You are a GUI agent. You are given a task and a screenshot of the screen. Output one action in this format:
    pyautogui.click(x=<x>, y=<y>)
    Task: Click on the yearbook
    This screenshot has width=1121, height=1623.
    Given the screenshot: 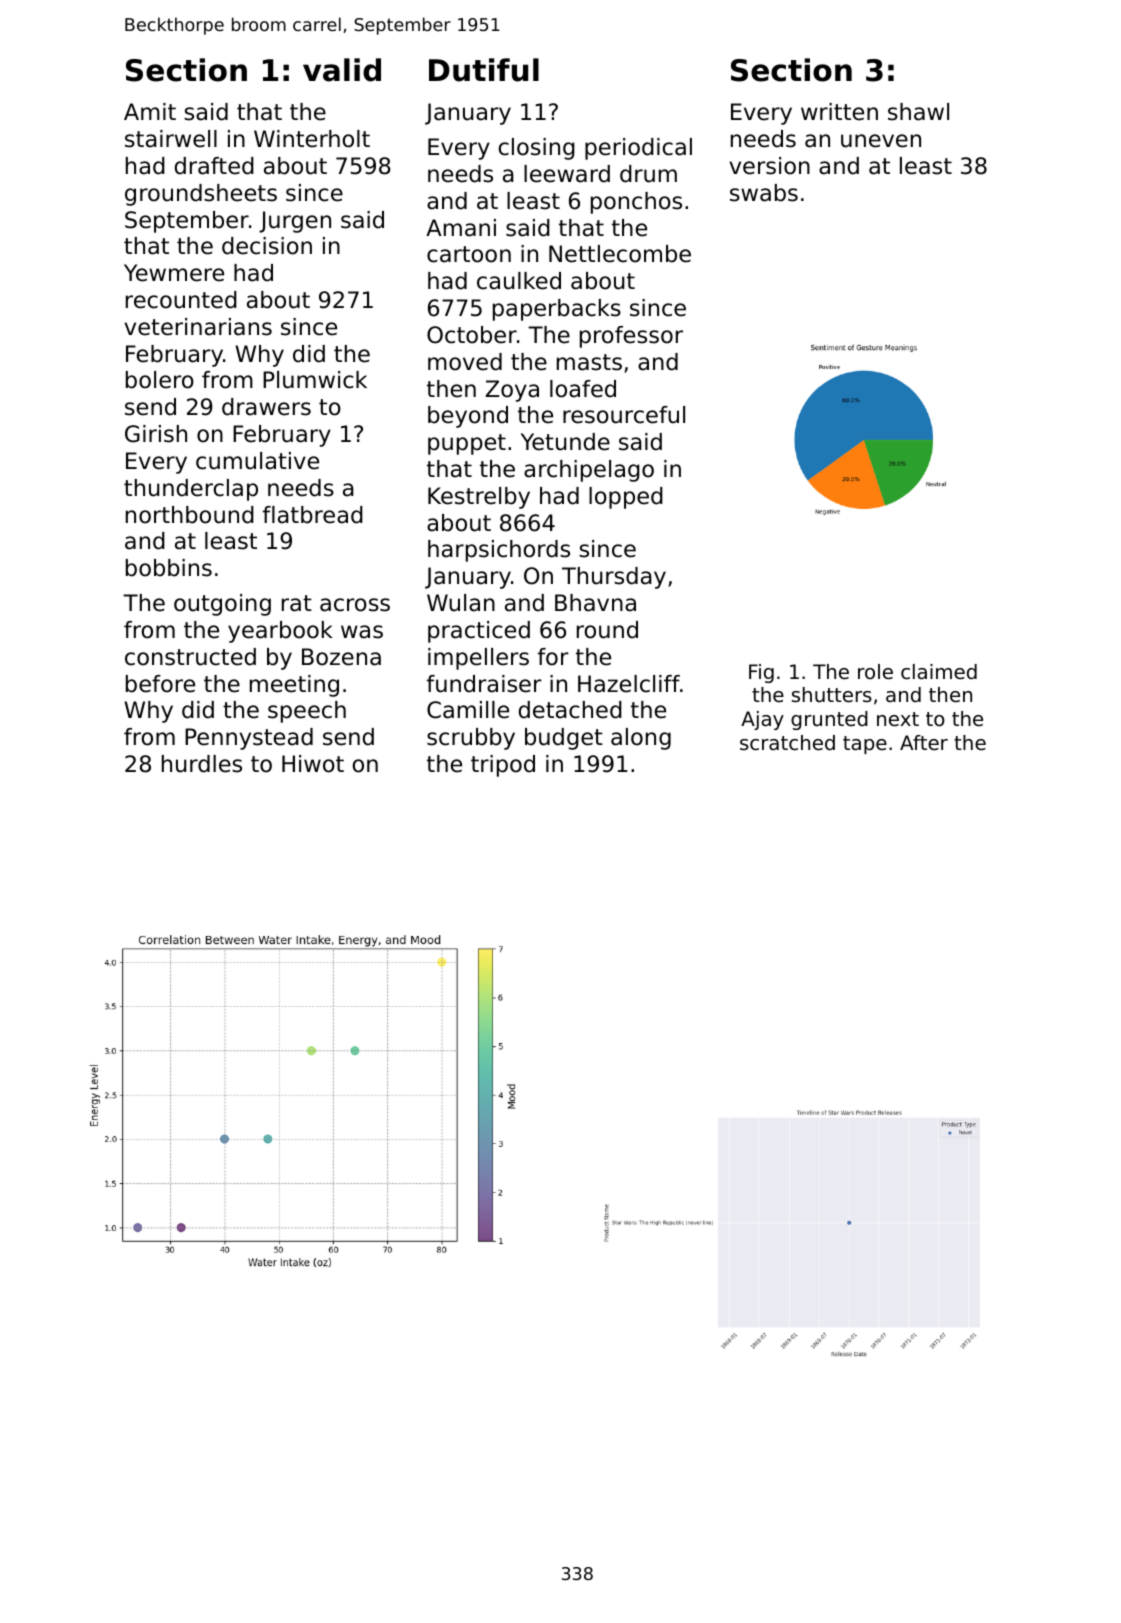 What is the action you would take?
    pyautogui.click(x=280, y=632)
